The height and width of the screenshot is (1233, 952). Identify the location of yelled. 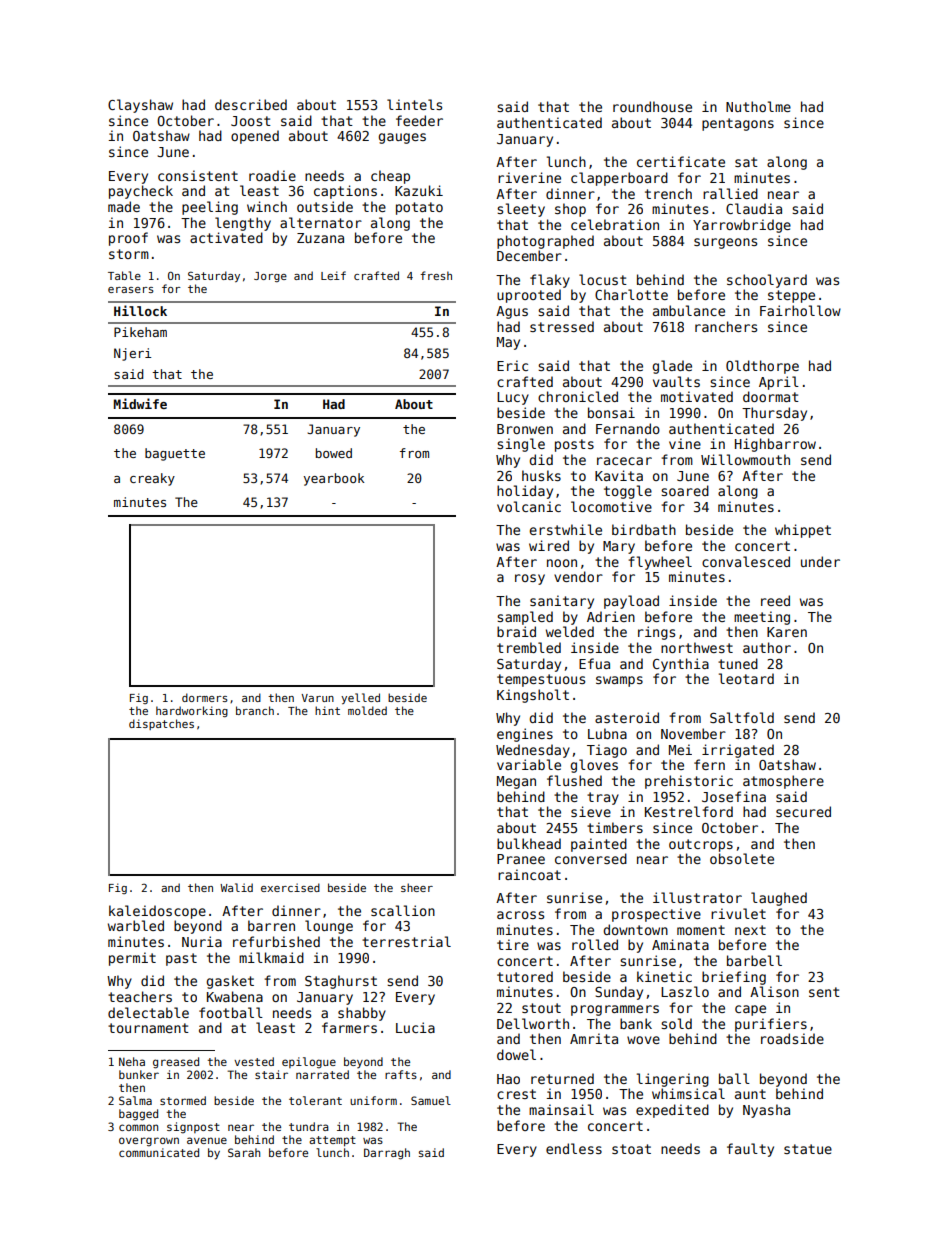
(360, 698).
